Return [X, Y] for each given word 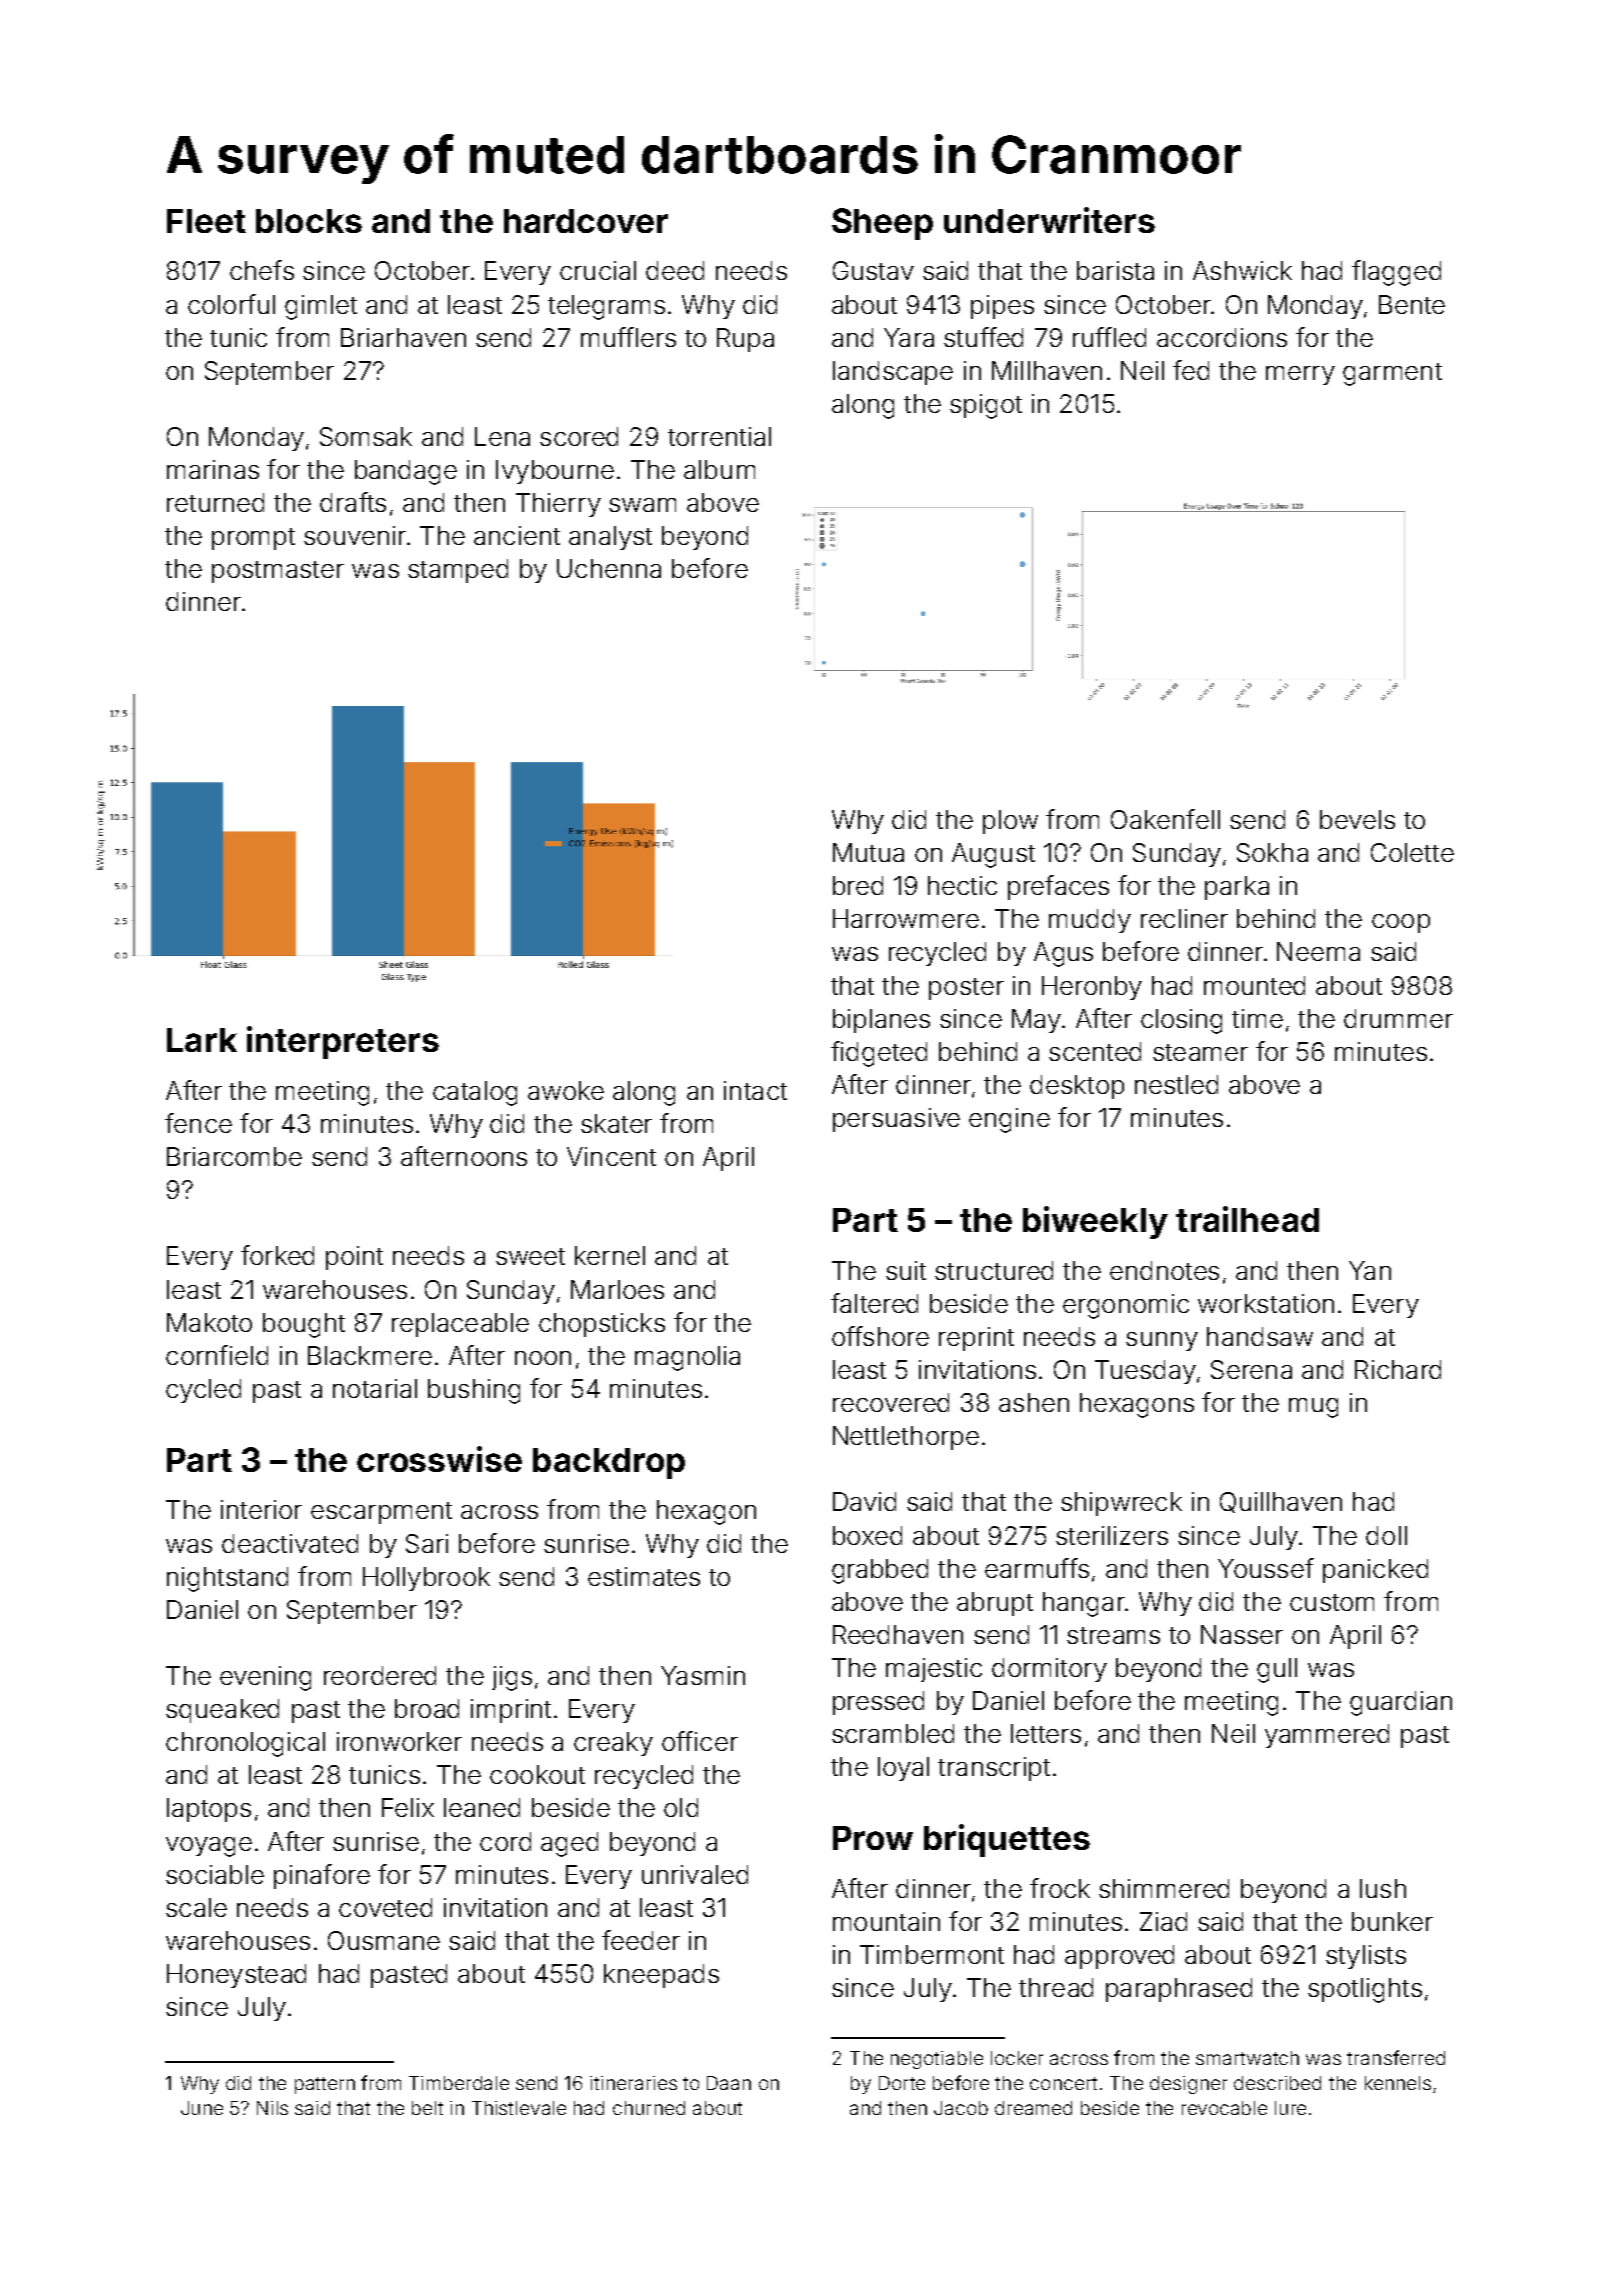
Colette [1412, 852]
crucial [598, 270]
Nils [272, 2108]
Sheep [882, 224]
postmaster [278, 572]
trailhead [1247, 1219]
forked [277, 1255]
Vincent [611, 1156]
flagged [1396, 273]
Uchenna [609, 568]
